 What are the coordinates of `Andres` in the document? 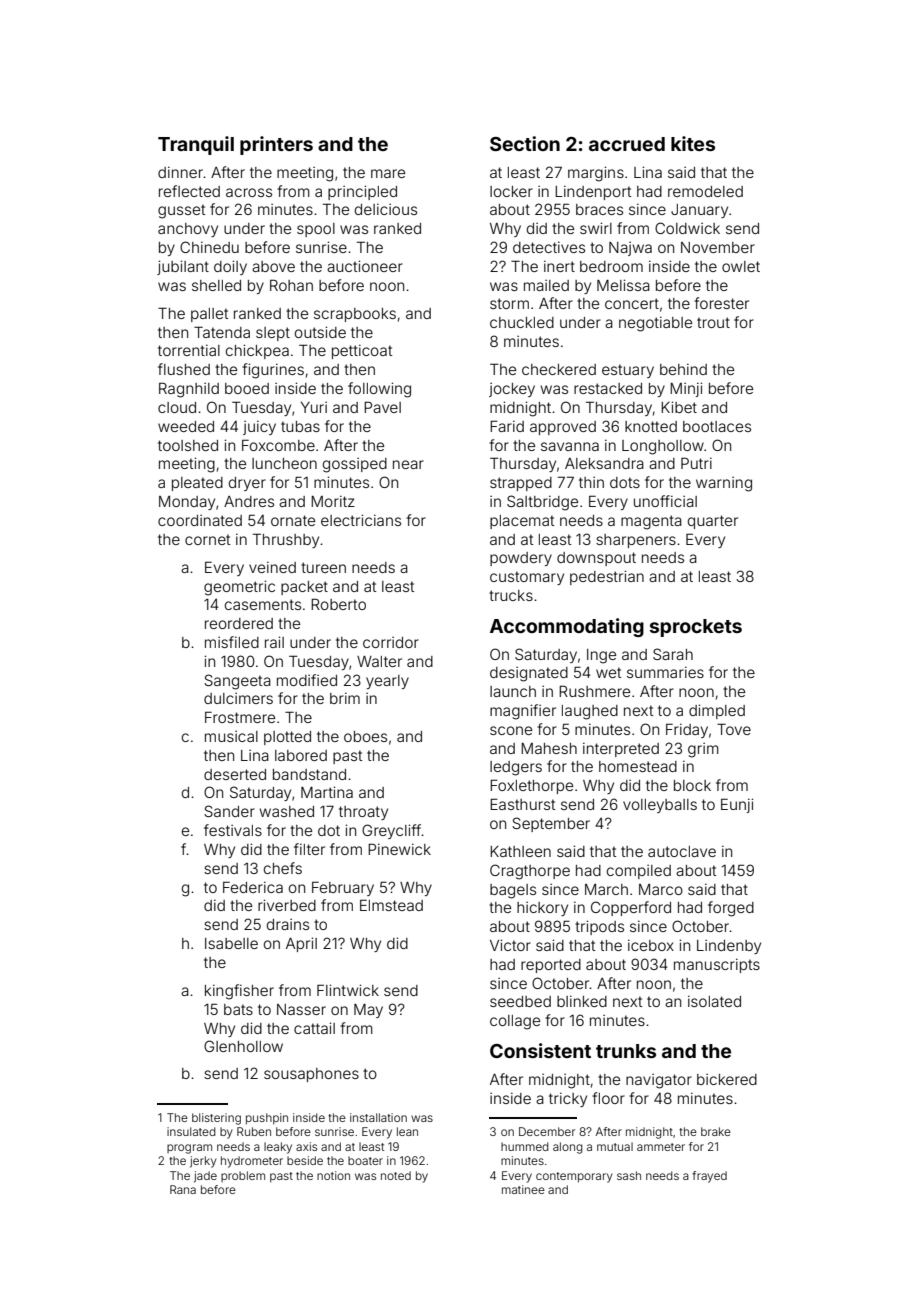 It's located at (249, 501).
